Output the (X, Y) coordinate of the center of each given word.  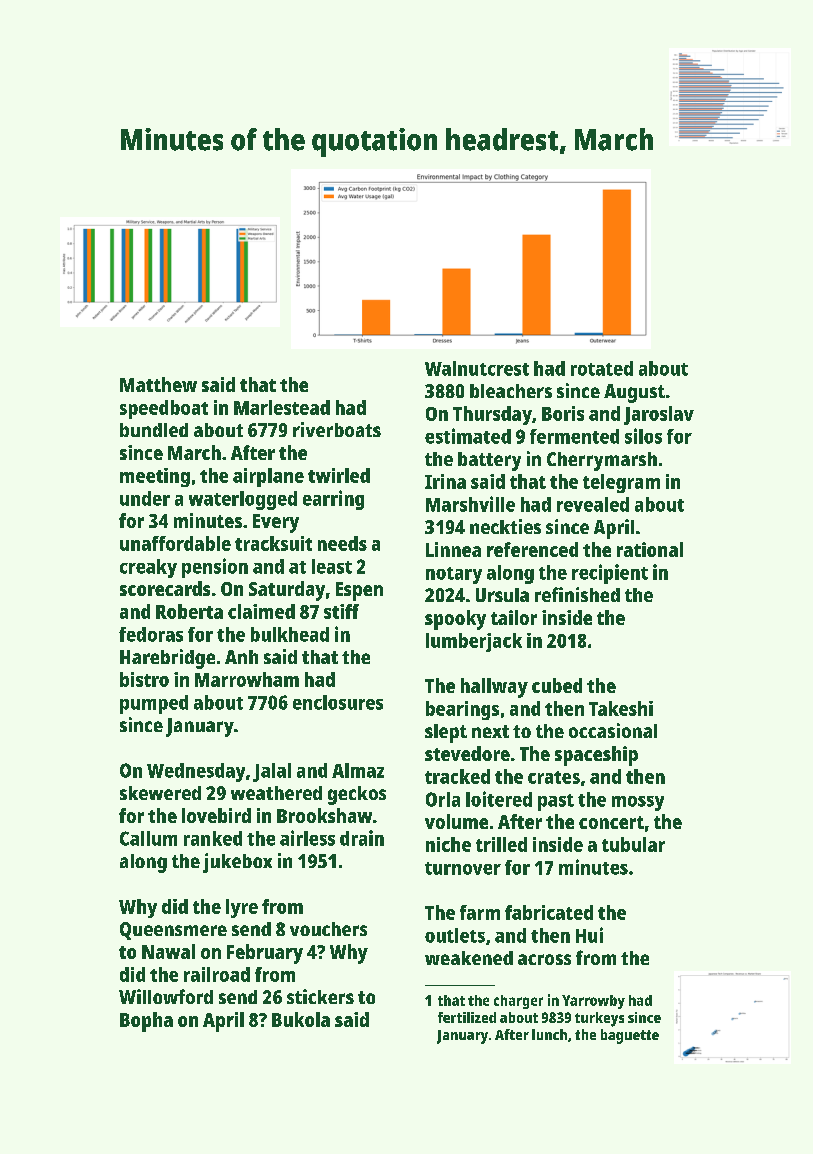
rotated (602, 368)
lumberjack (474, 642)
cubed (557, 685)
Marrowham (247, 679)
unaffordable (175, 543)
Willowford (166, 996)
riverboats (337, 429)
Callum (148, 838)
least (332, 566)
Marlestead (282, 407)
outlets (455, 935)
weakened (469, 958)
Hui (589, 935)
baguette (630, 1036)
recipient (610, 574)
